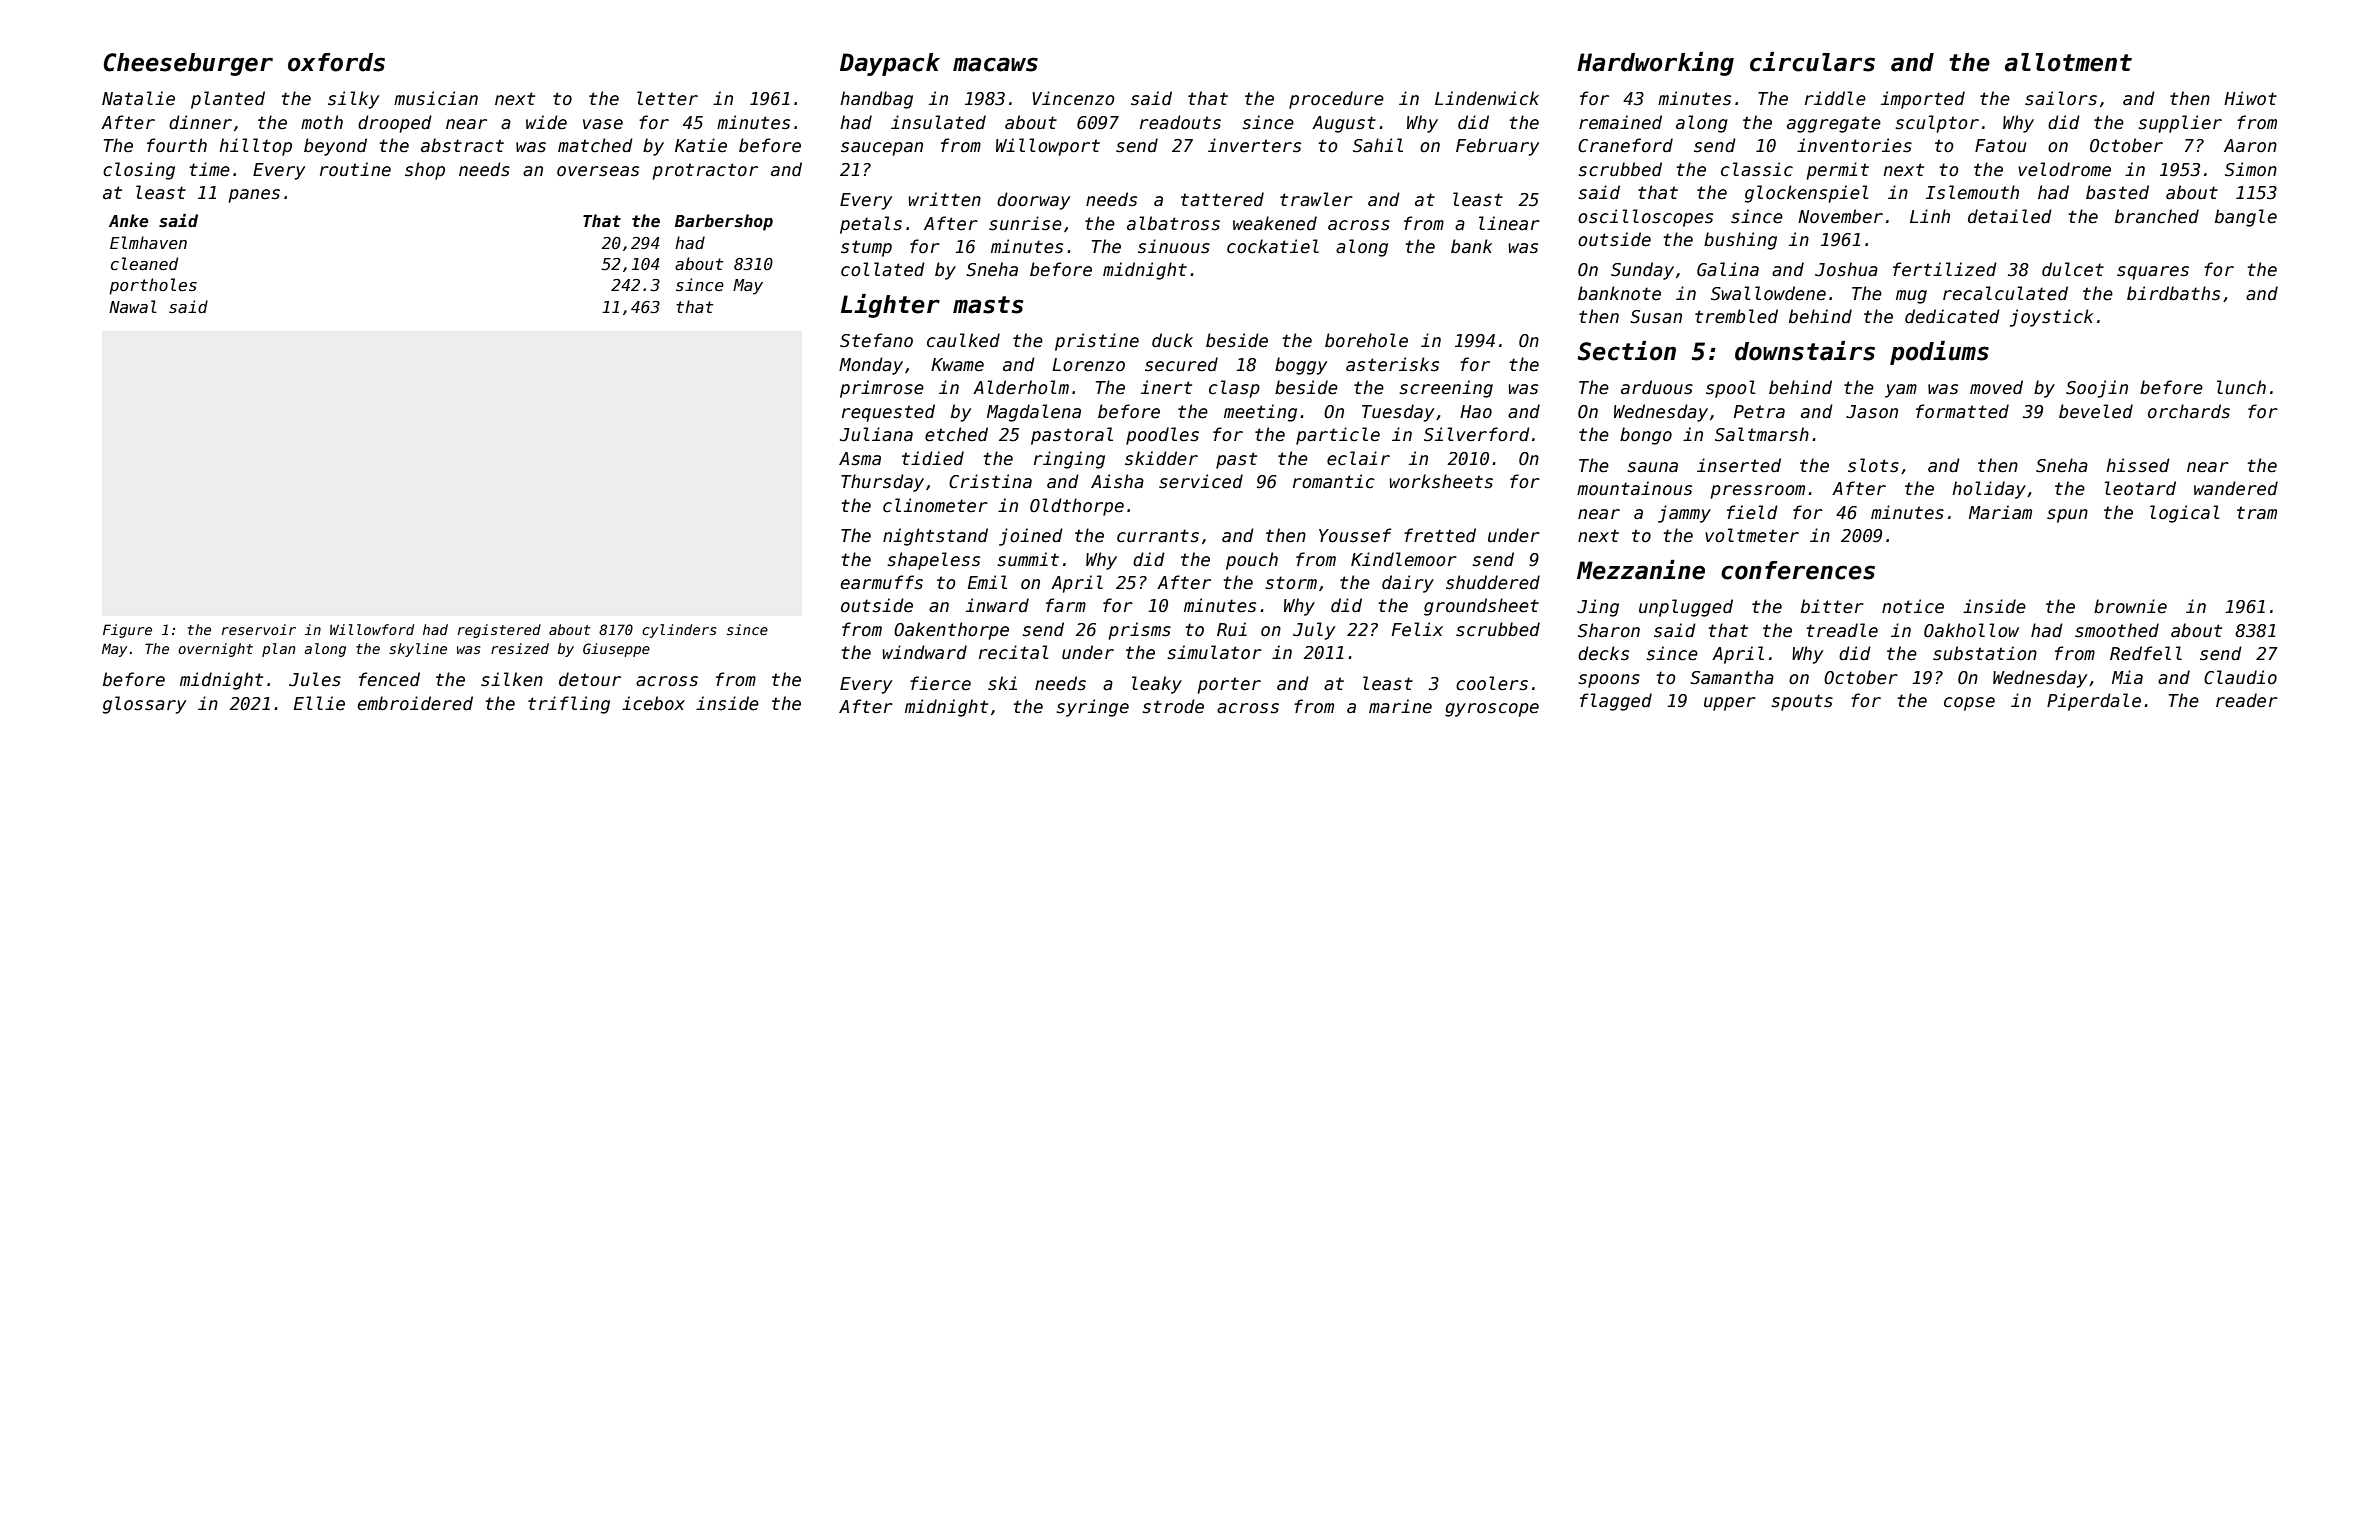 The height and width of the screenshot is (1540, 2380). I want to click on trawler, so click(1316, 199).
